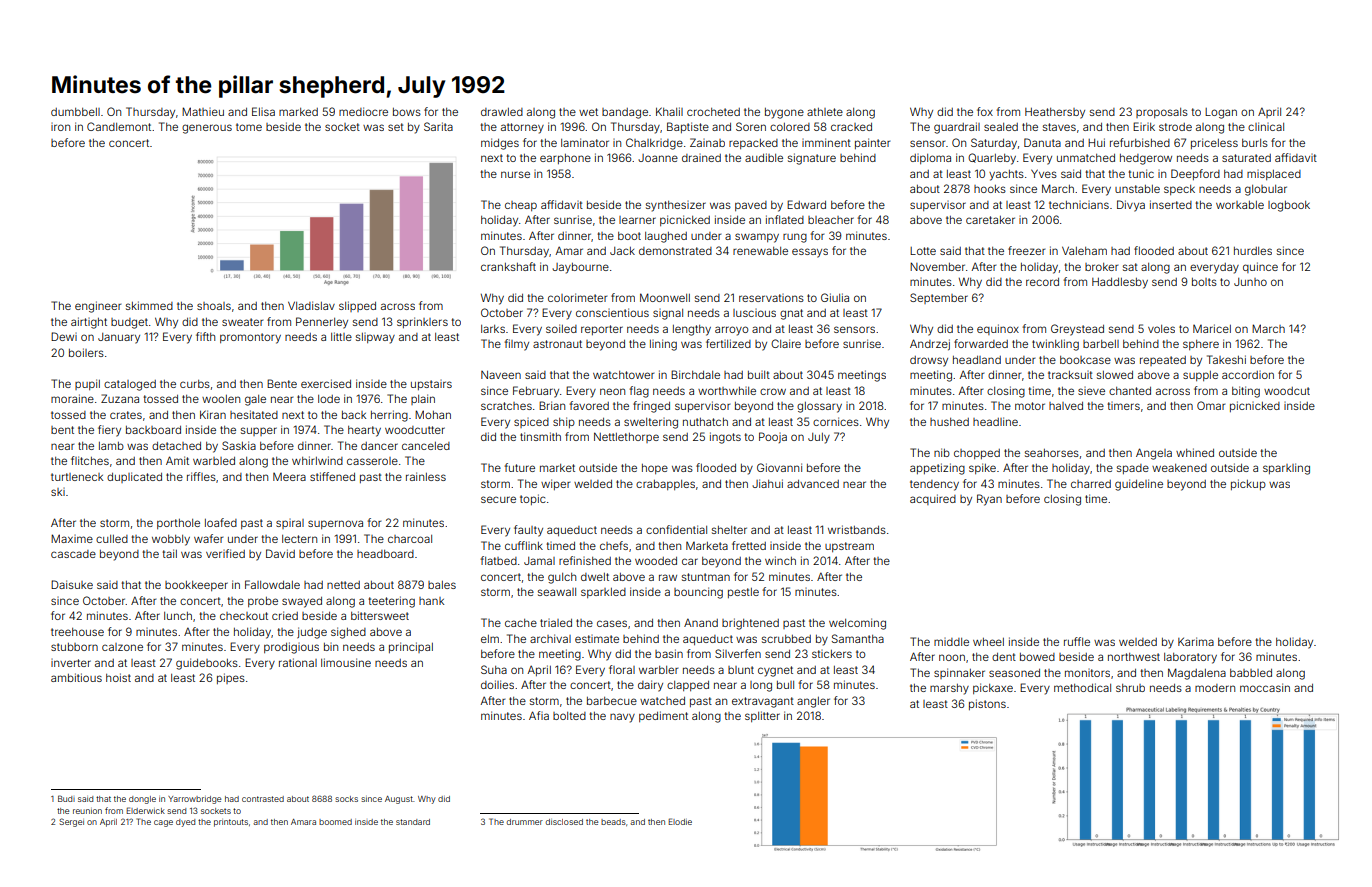  Describe the element at coordinates (72, 584) in the screenshot. I see `Daisuke` at that location.
